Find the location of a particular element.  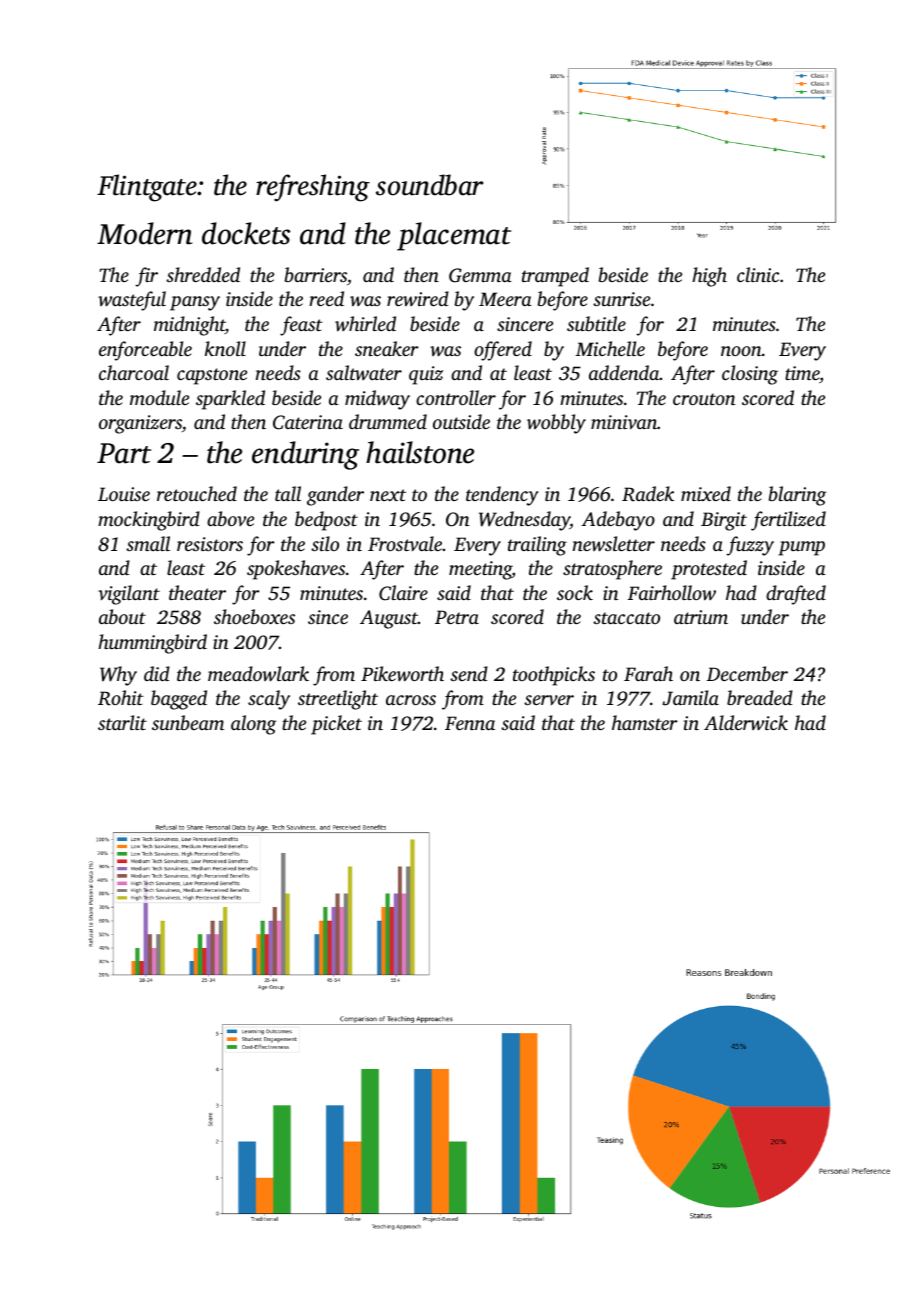

sunbeam is located at coordinates (188, 722).
